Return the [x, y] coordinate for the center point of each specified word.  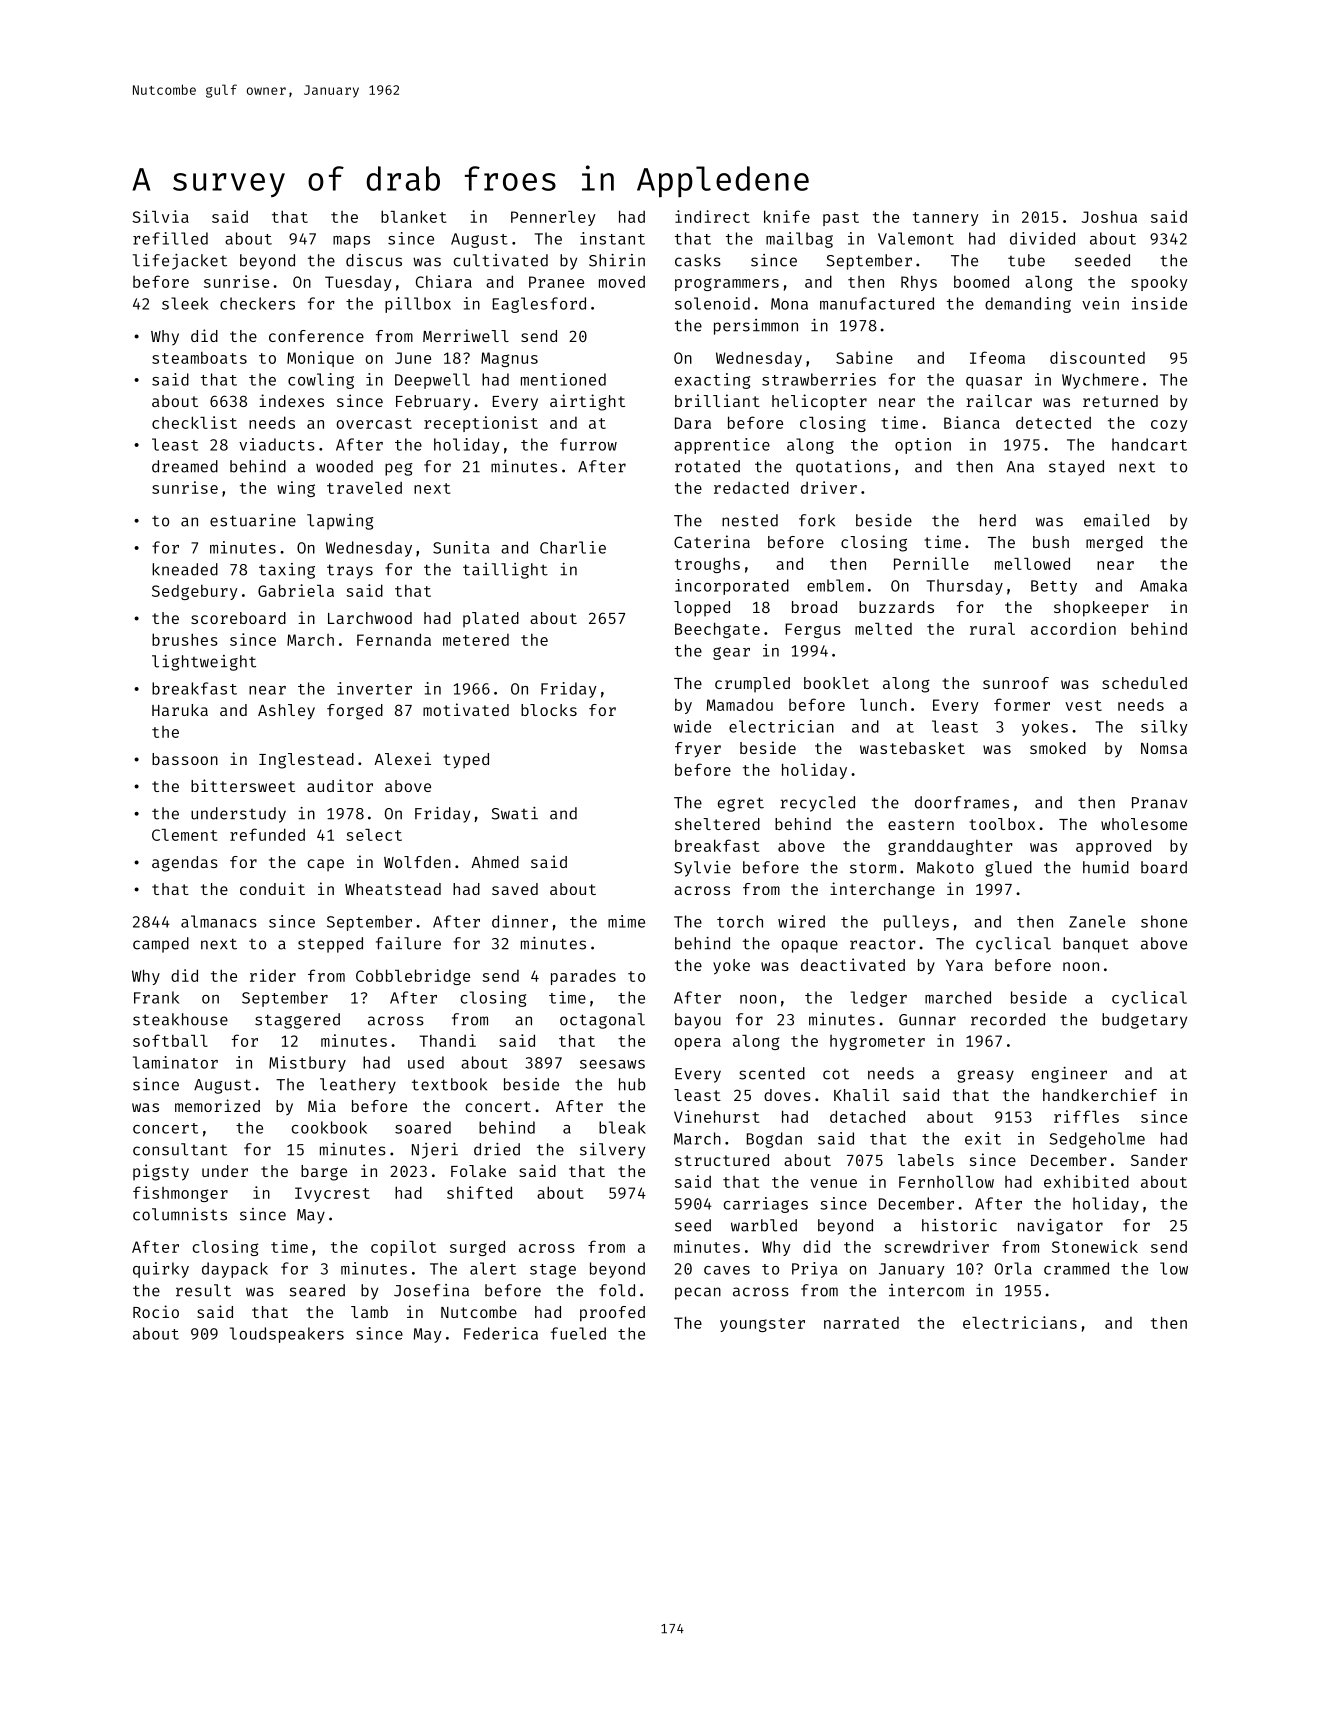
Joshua [1109, 217]
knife [787, 216]
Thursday [965, 587]
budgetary [1144, 1021]
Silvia [160, 216]
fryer [698, 750]
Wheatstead [393, 889]
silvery [612, 1151]
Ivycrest [332, 1194]
